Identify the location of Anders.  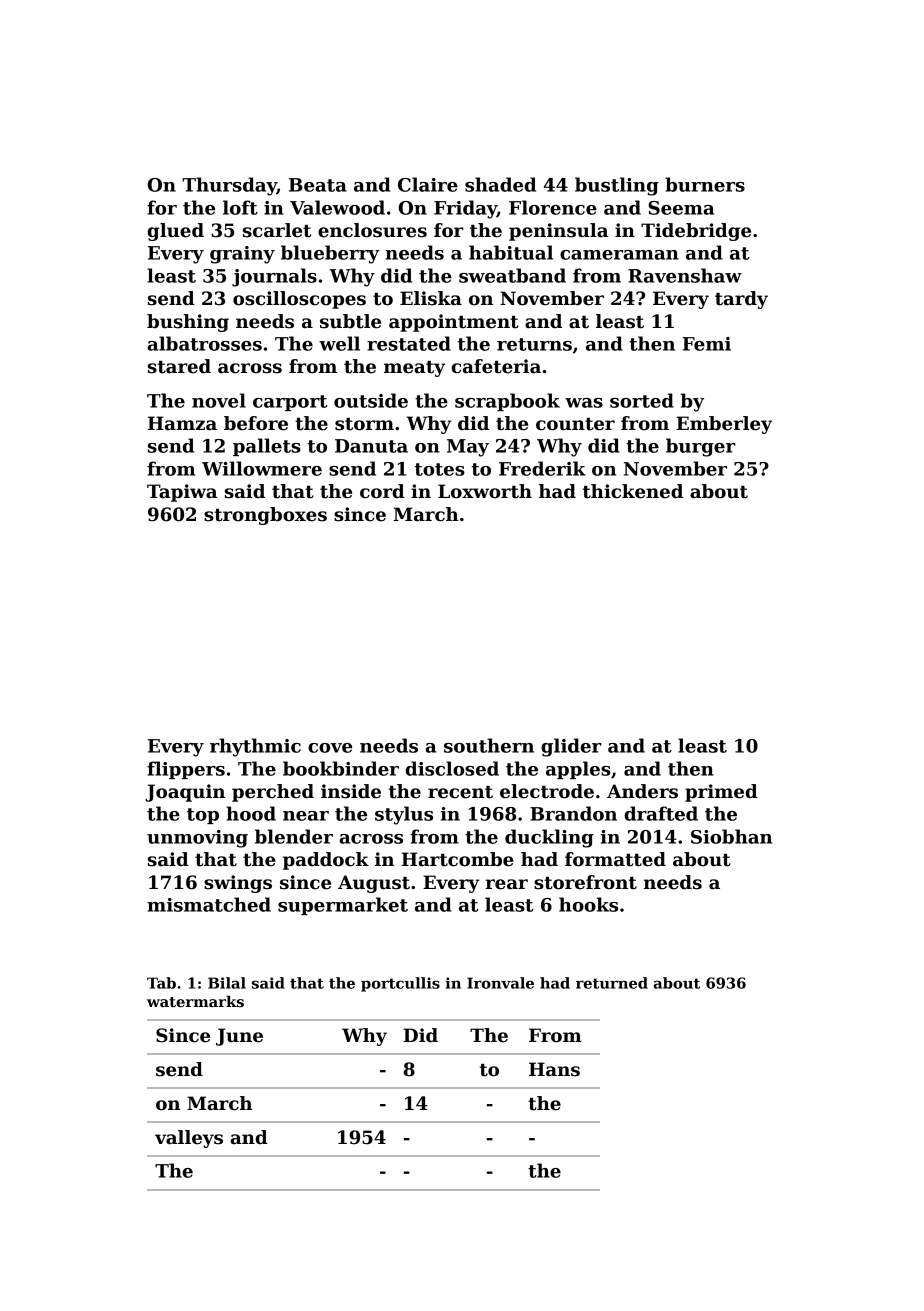
(642, 791).
